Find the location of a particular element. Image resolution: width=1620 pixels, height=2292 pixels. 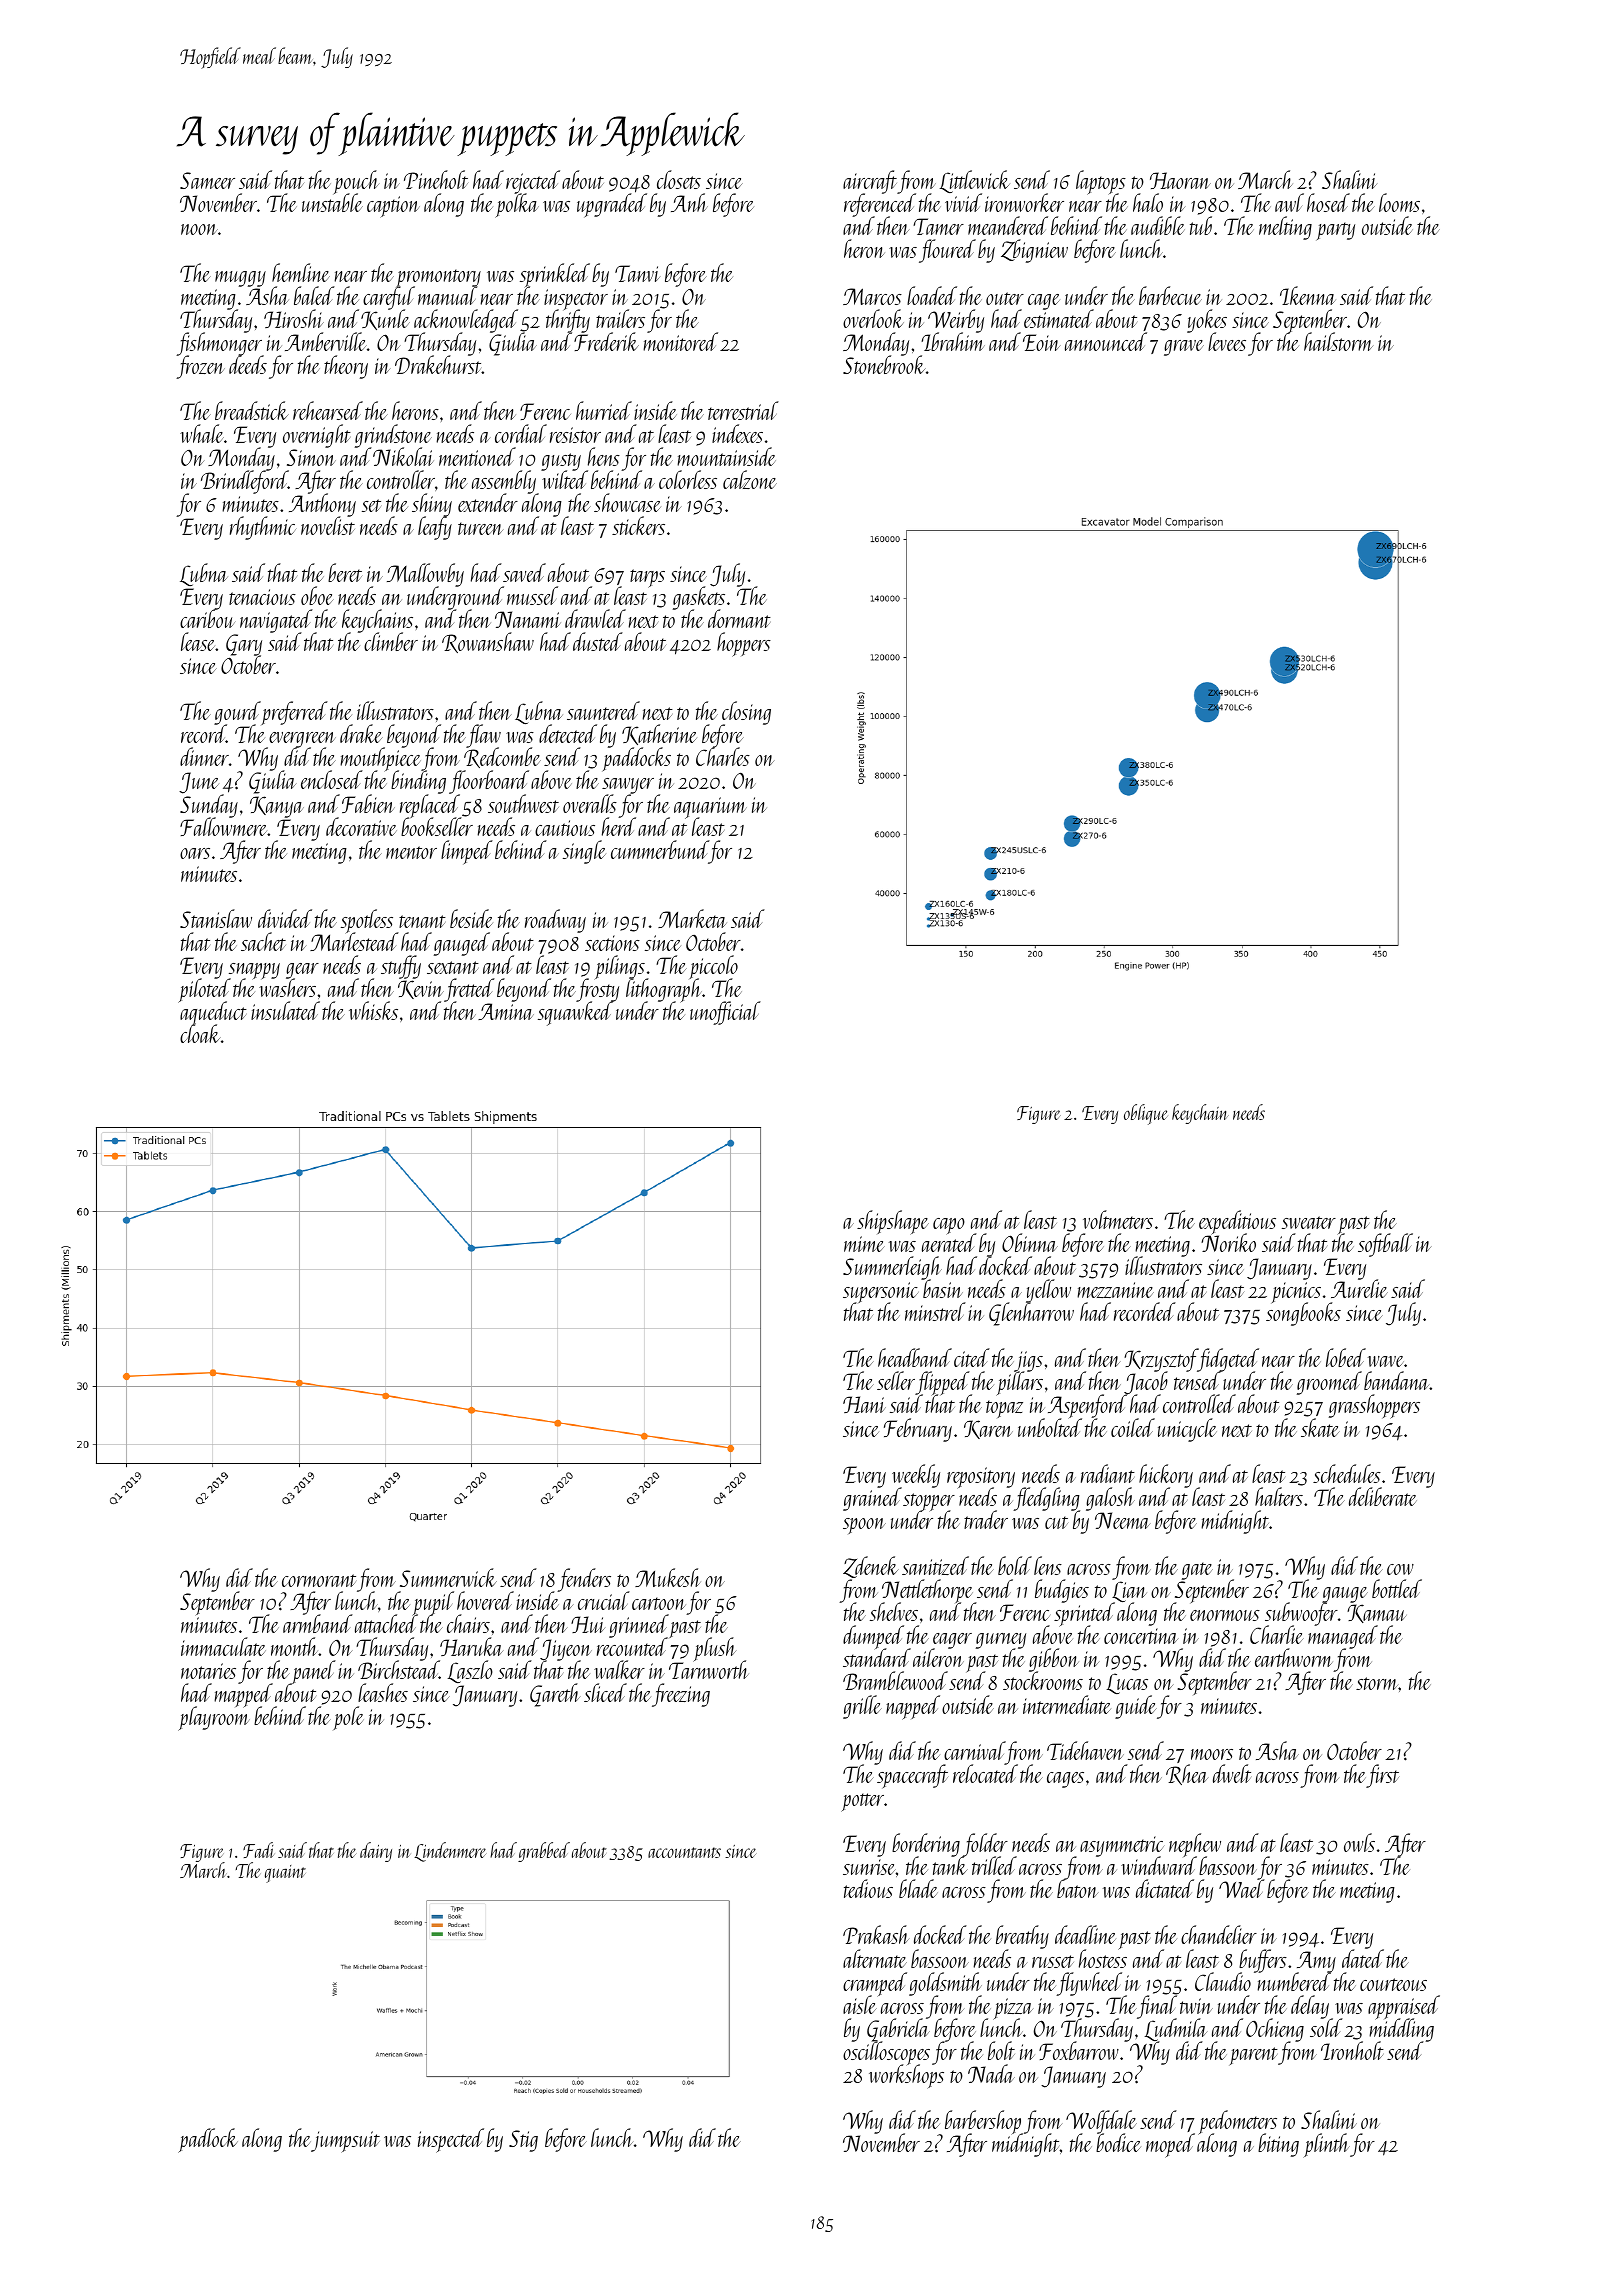

tedious is located at coordinates (868, 1888).
